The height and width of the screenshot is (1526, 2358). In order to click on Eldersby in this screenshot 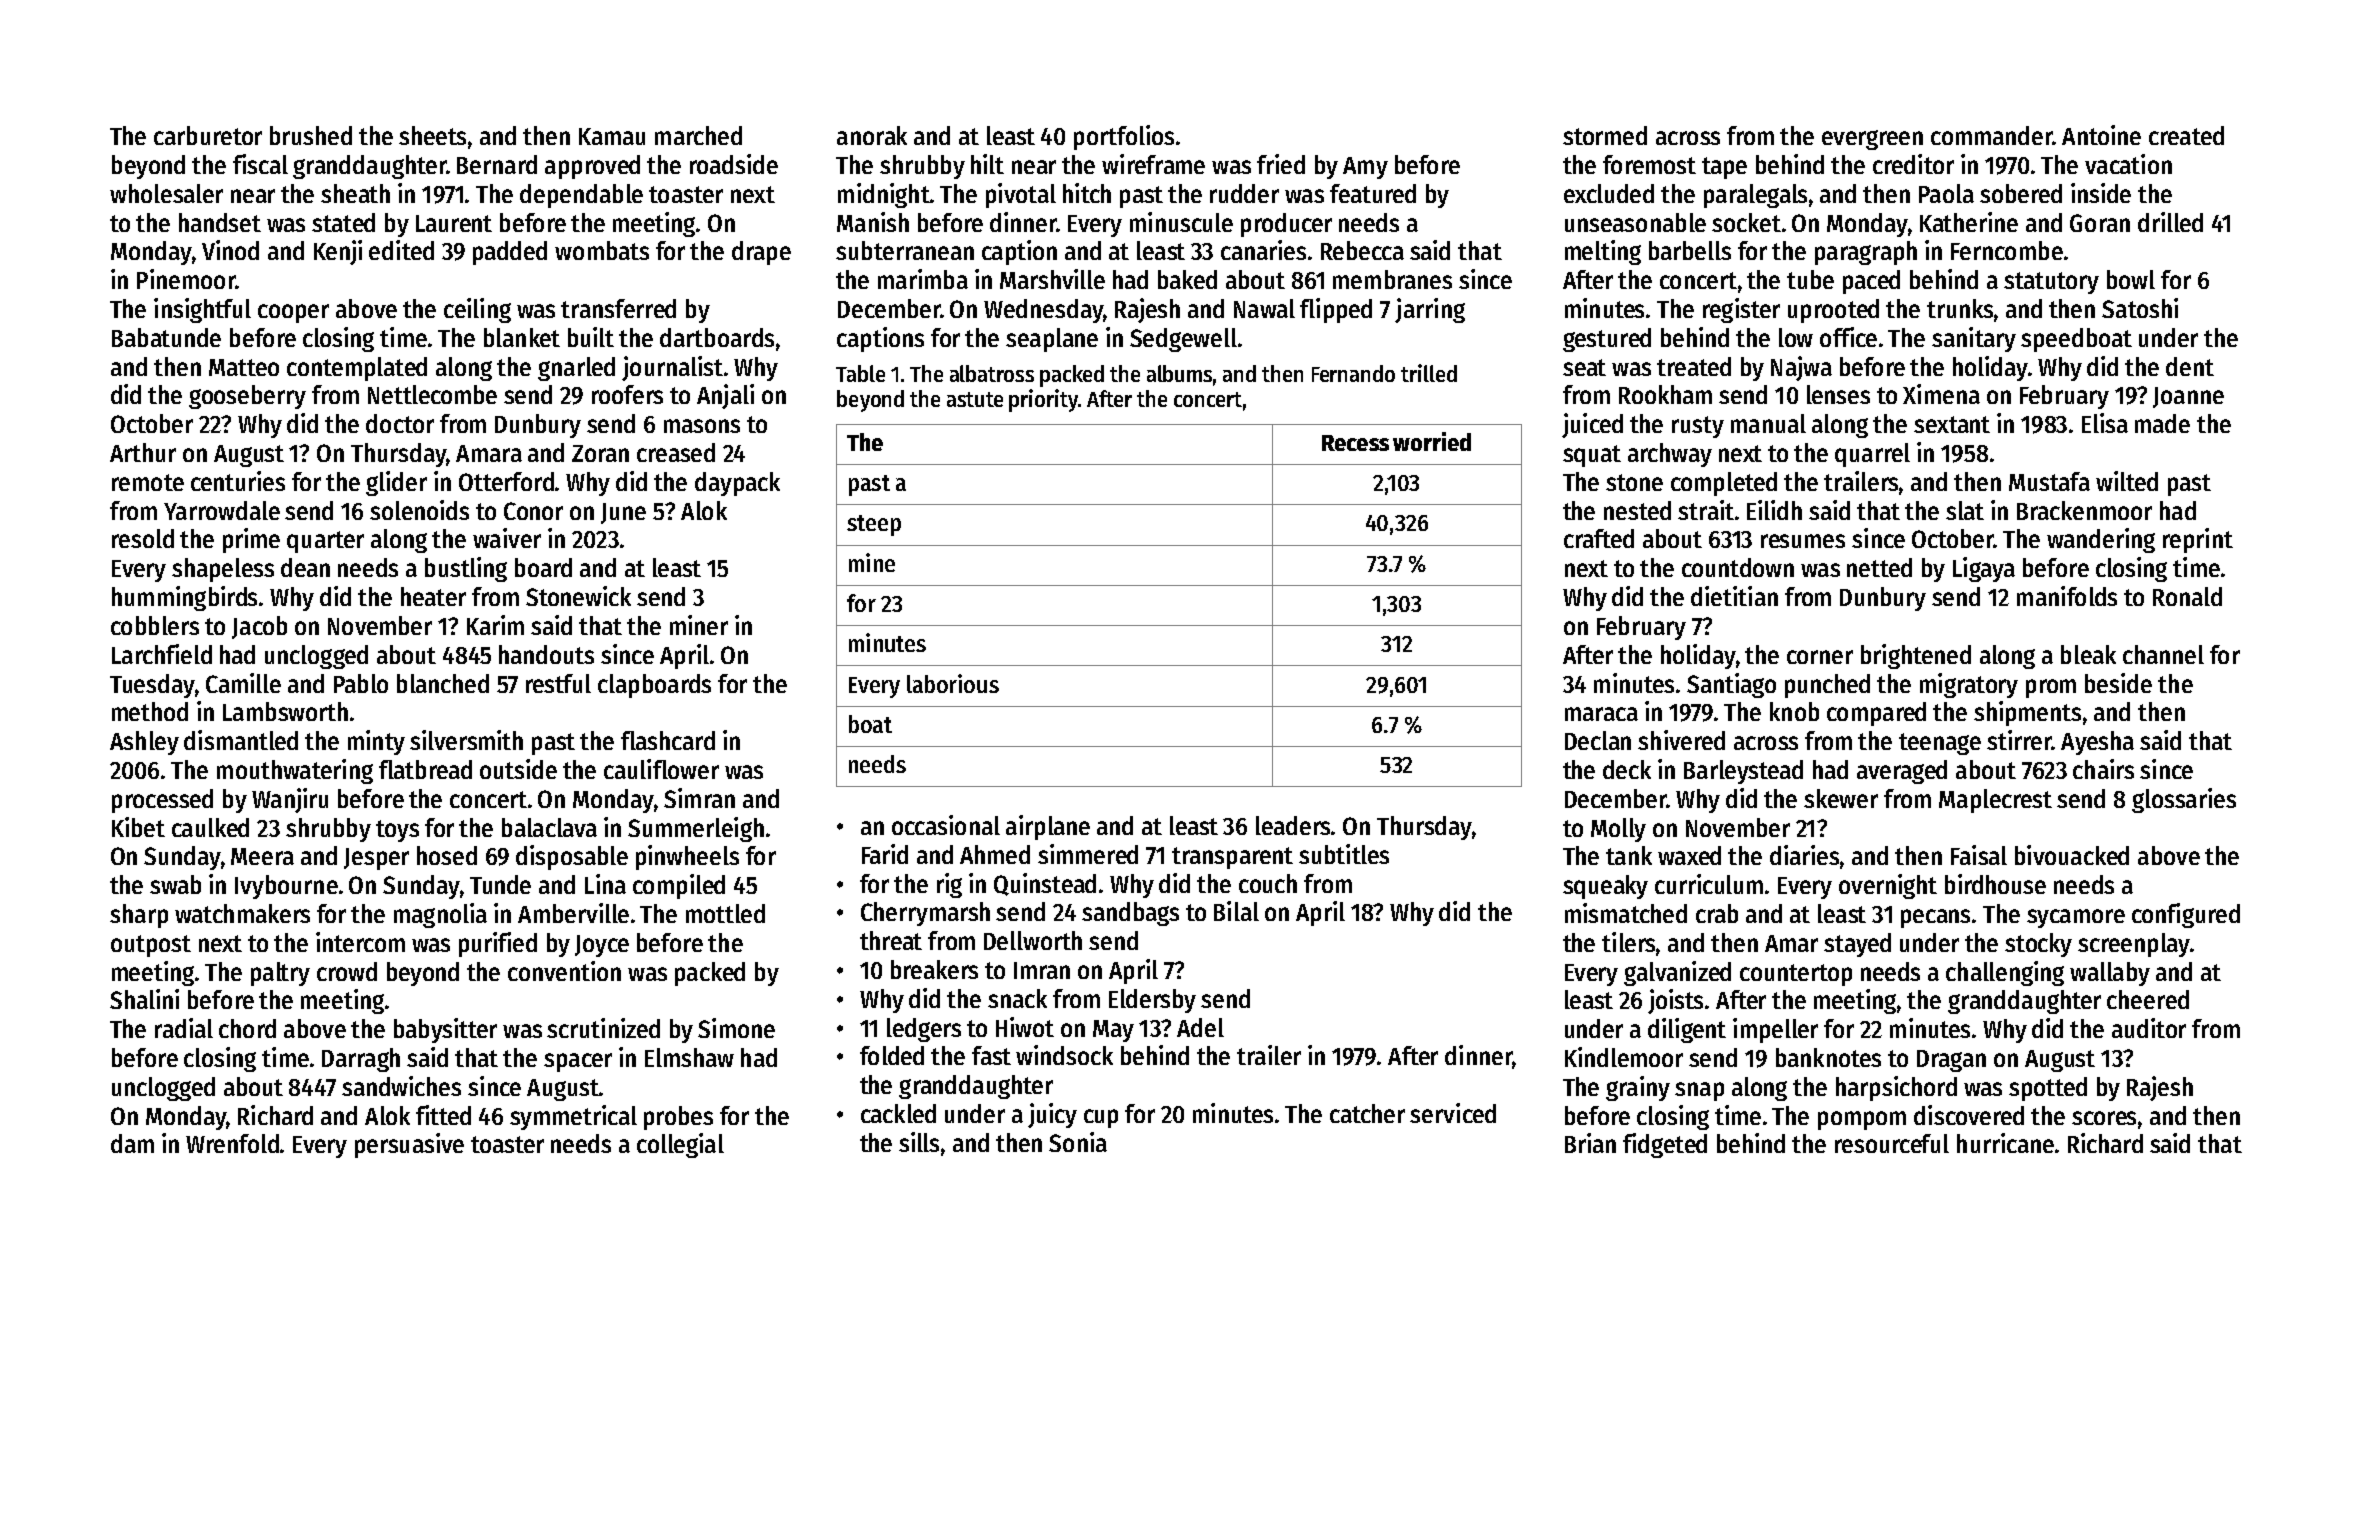, I will do `click(1152, 1001)`.
